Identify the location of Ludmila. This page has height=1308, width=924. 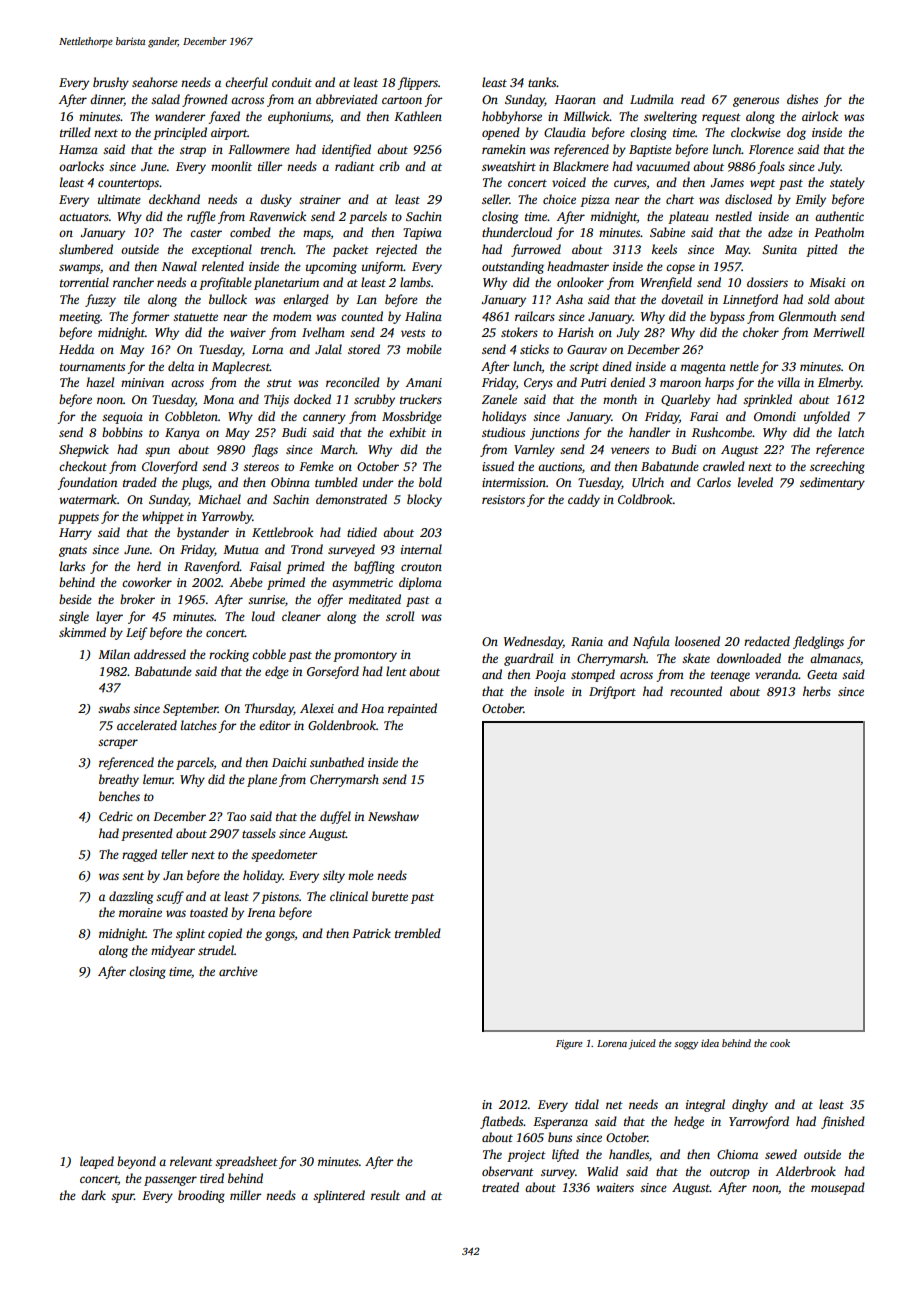
(652, 99).
